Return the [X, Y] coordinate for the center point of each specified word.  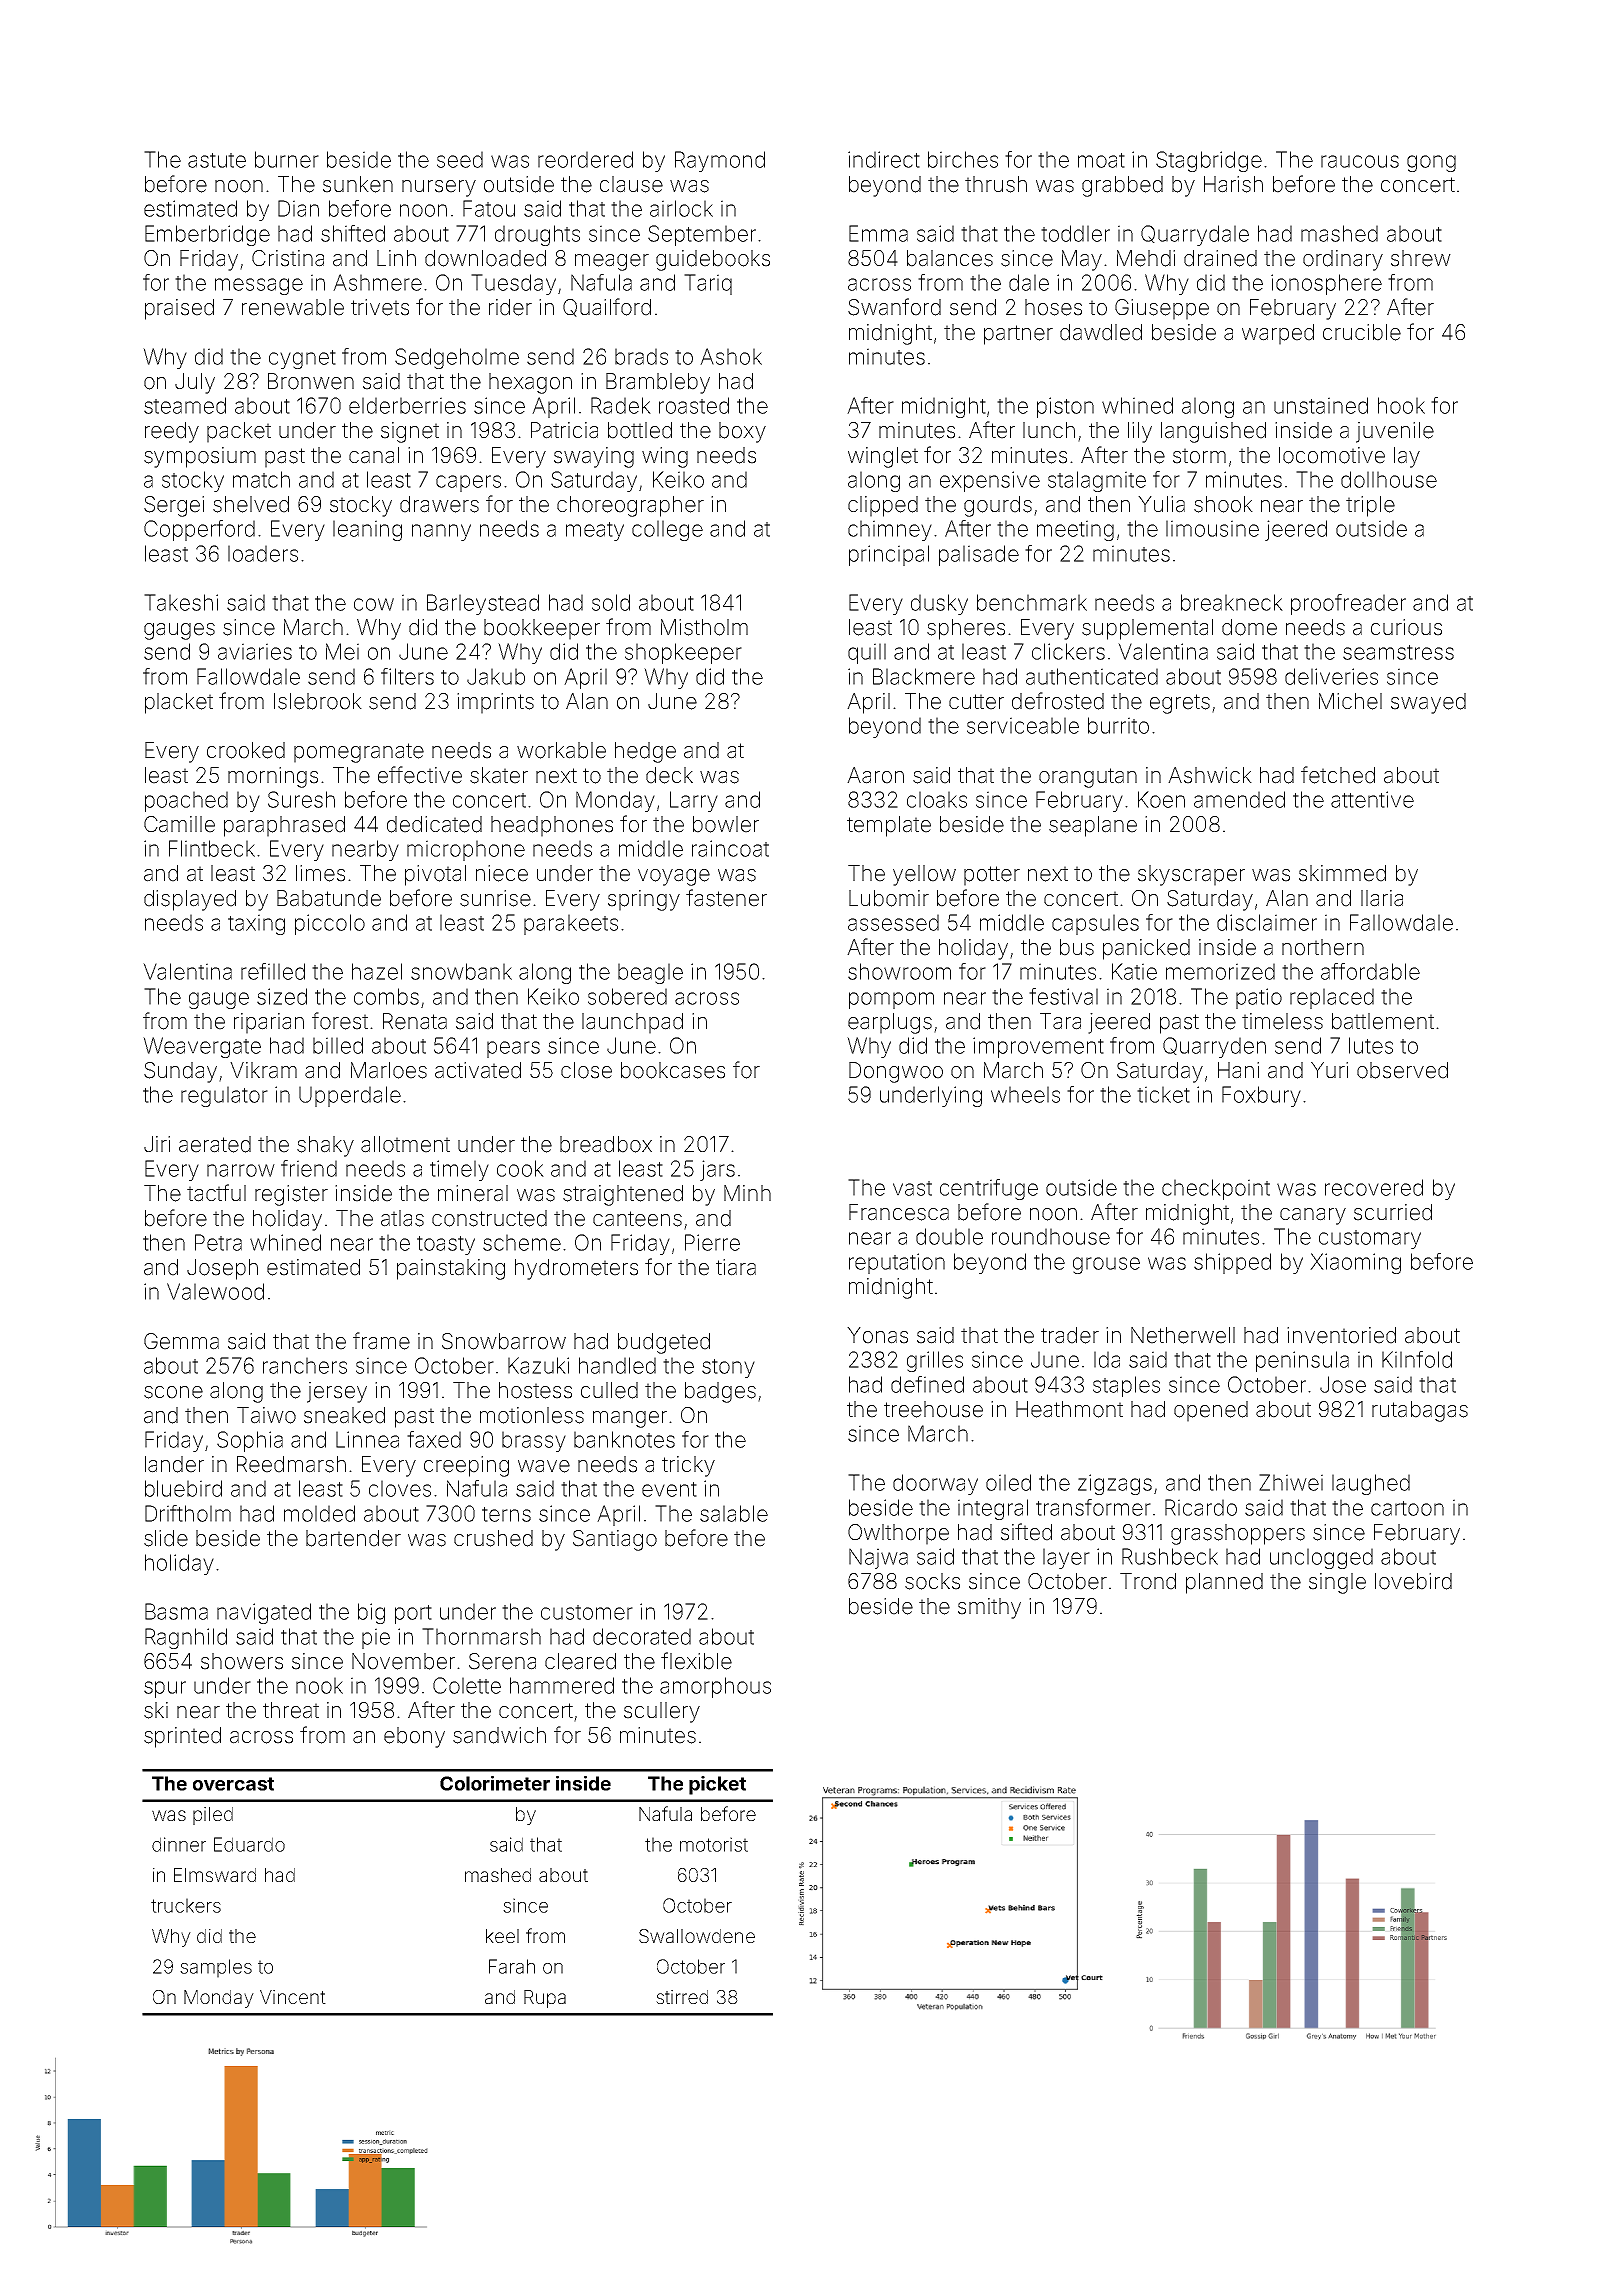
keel [502, 1936]
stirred [682, 1997]
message [259, 286]
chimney [890, 530]
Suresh [301, 799]
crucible [1362, 332]
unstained [1321, 405]
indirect [884, 159]
